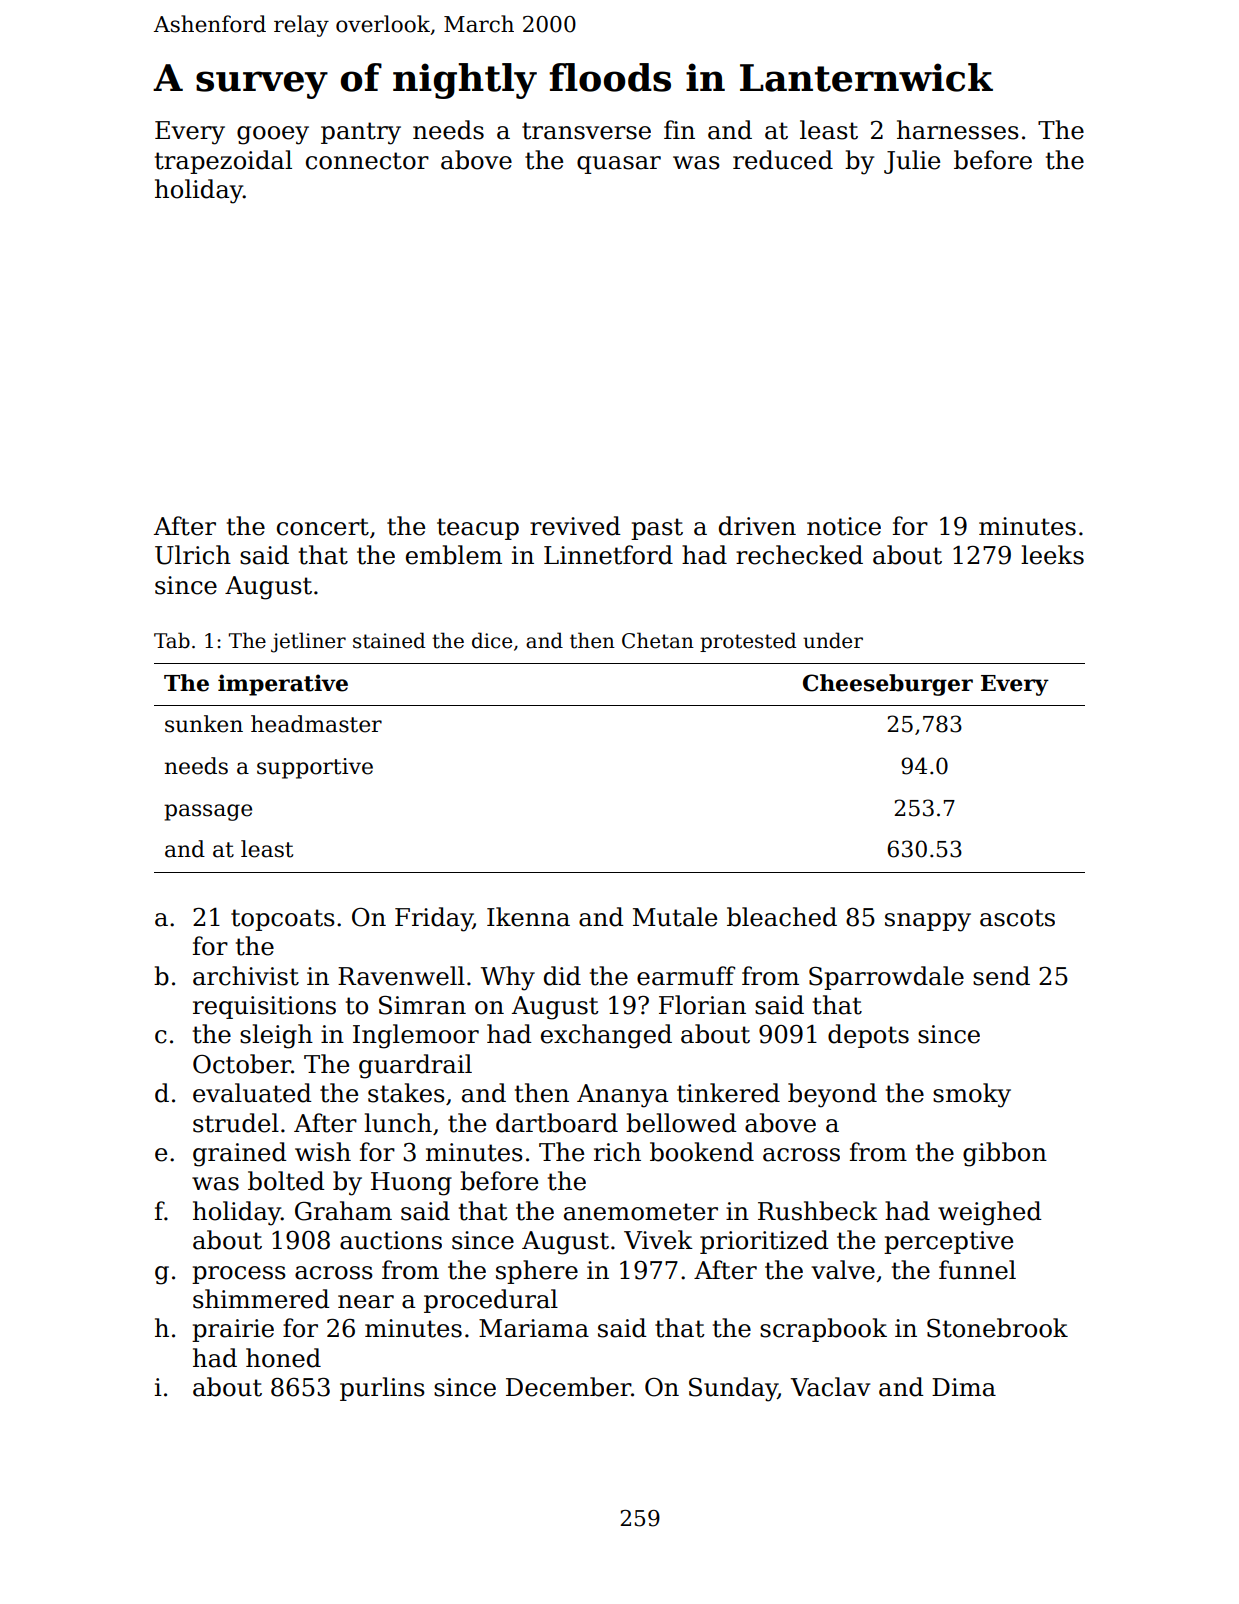  Describe the element at coordinates (1052, 555) in the page. I see `leeks` at that location.
